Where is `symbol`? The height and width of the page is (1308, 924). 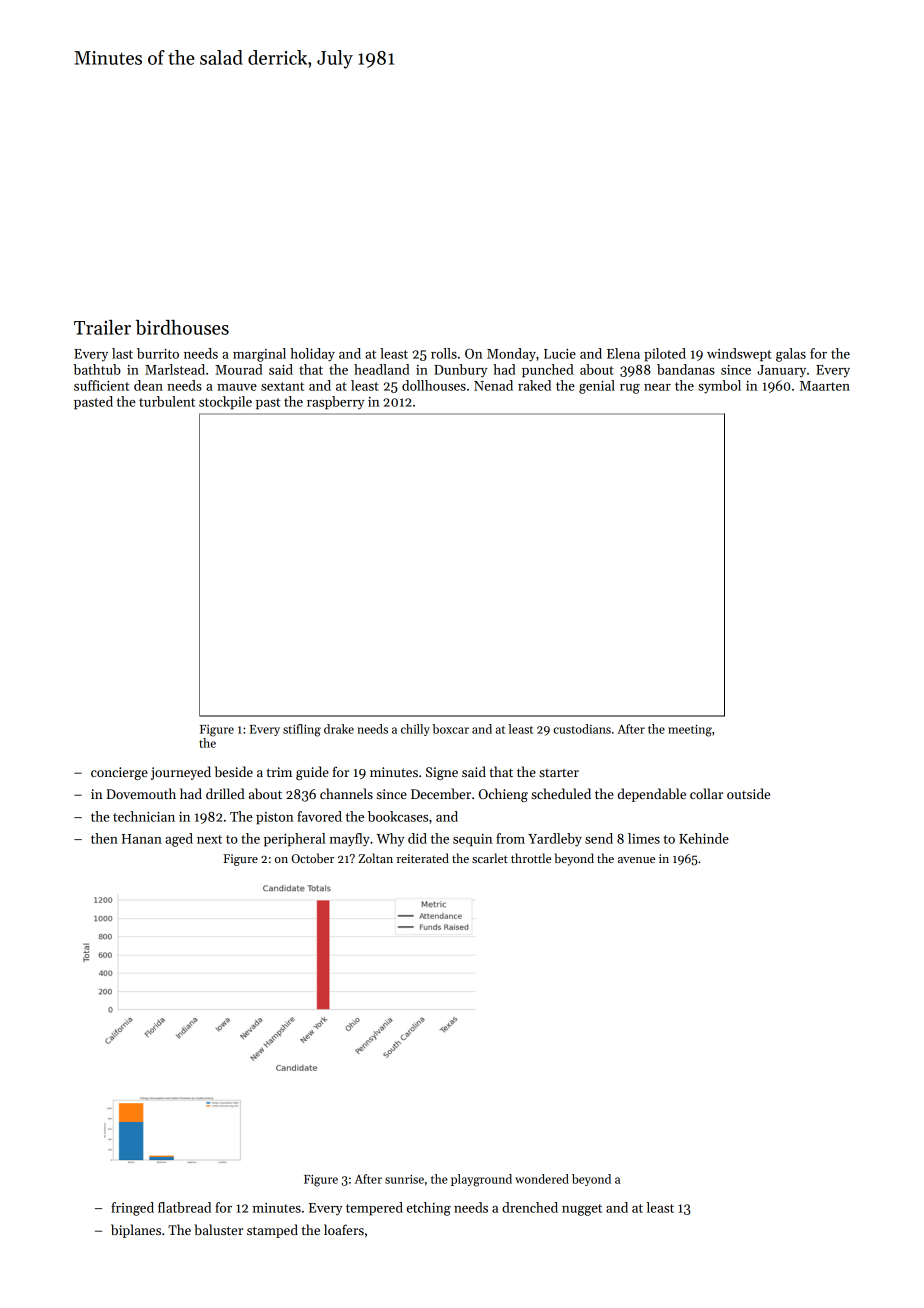
symbol is located at coordinates (719, 387).
